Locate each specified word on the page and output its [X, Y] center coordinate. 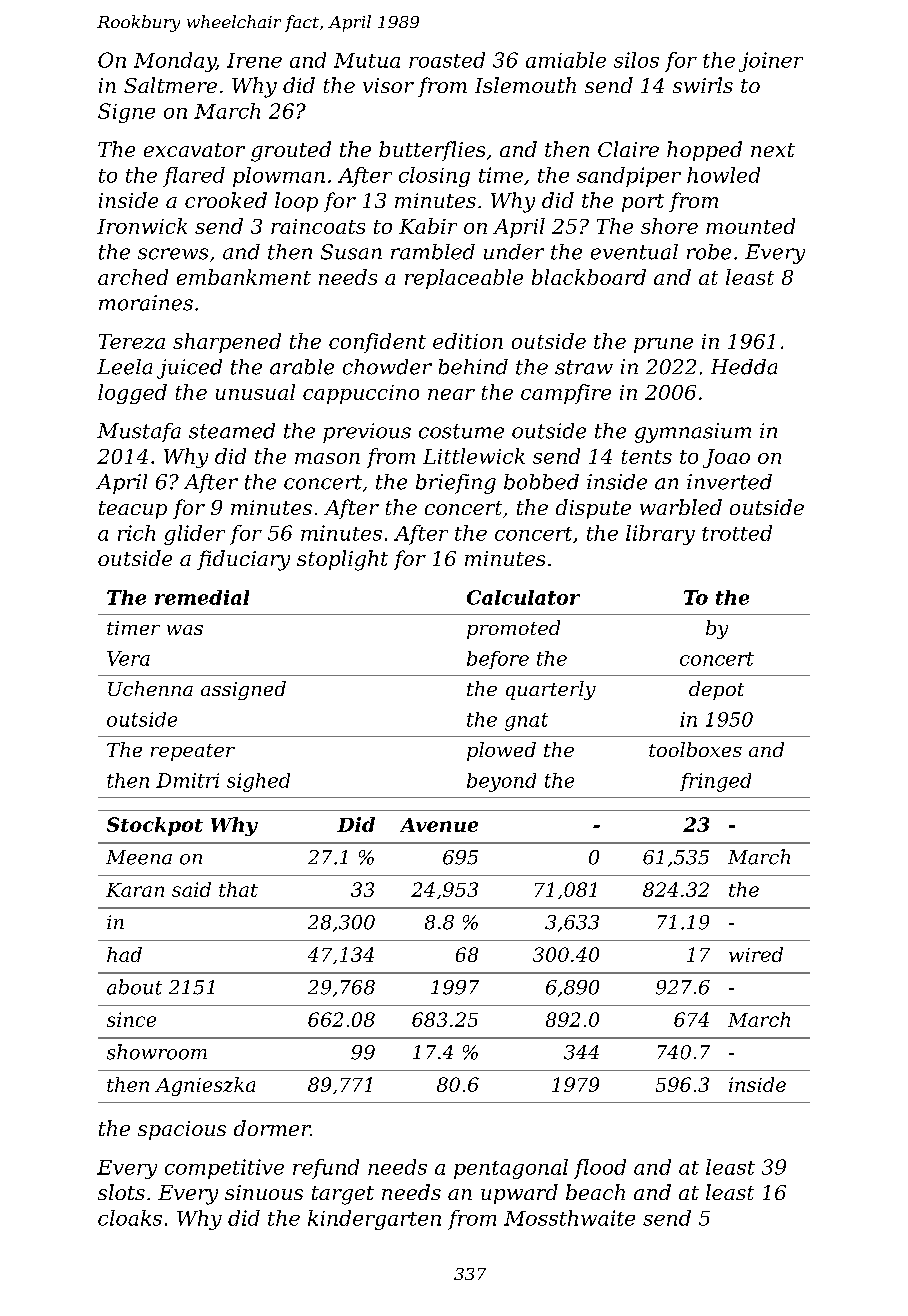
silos [636, 60]
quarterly [551, 690]
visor [388, 85]
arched [133, 277]
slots [121, 1192]
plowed [501, 751]
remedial [202, 597]
